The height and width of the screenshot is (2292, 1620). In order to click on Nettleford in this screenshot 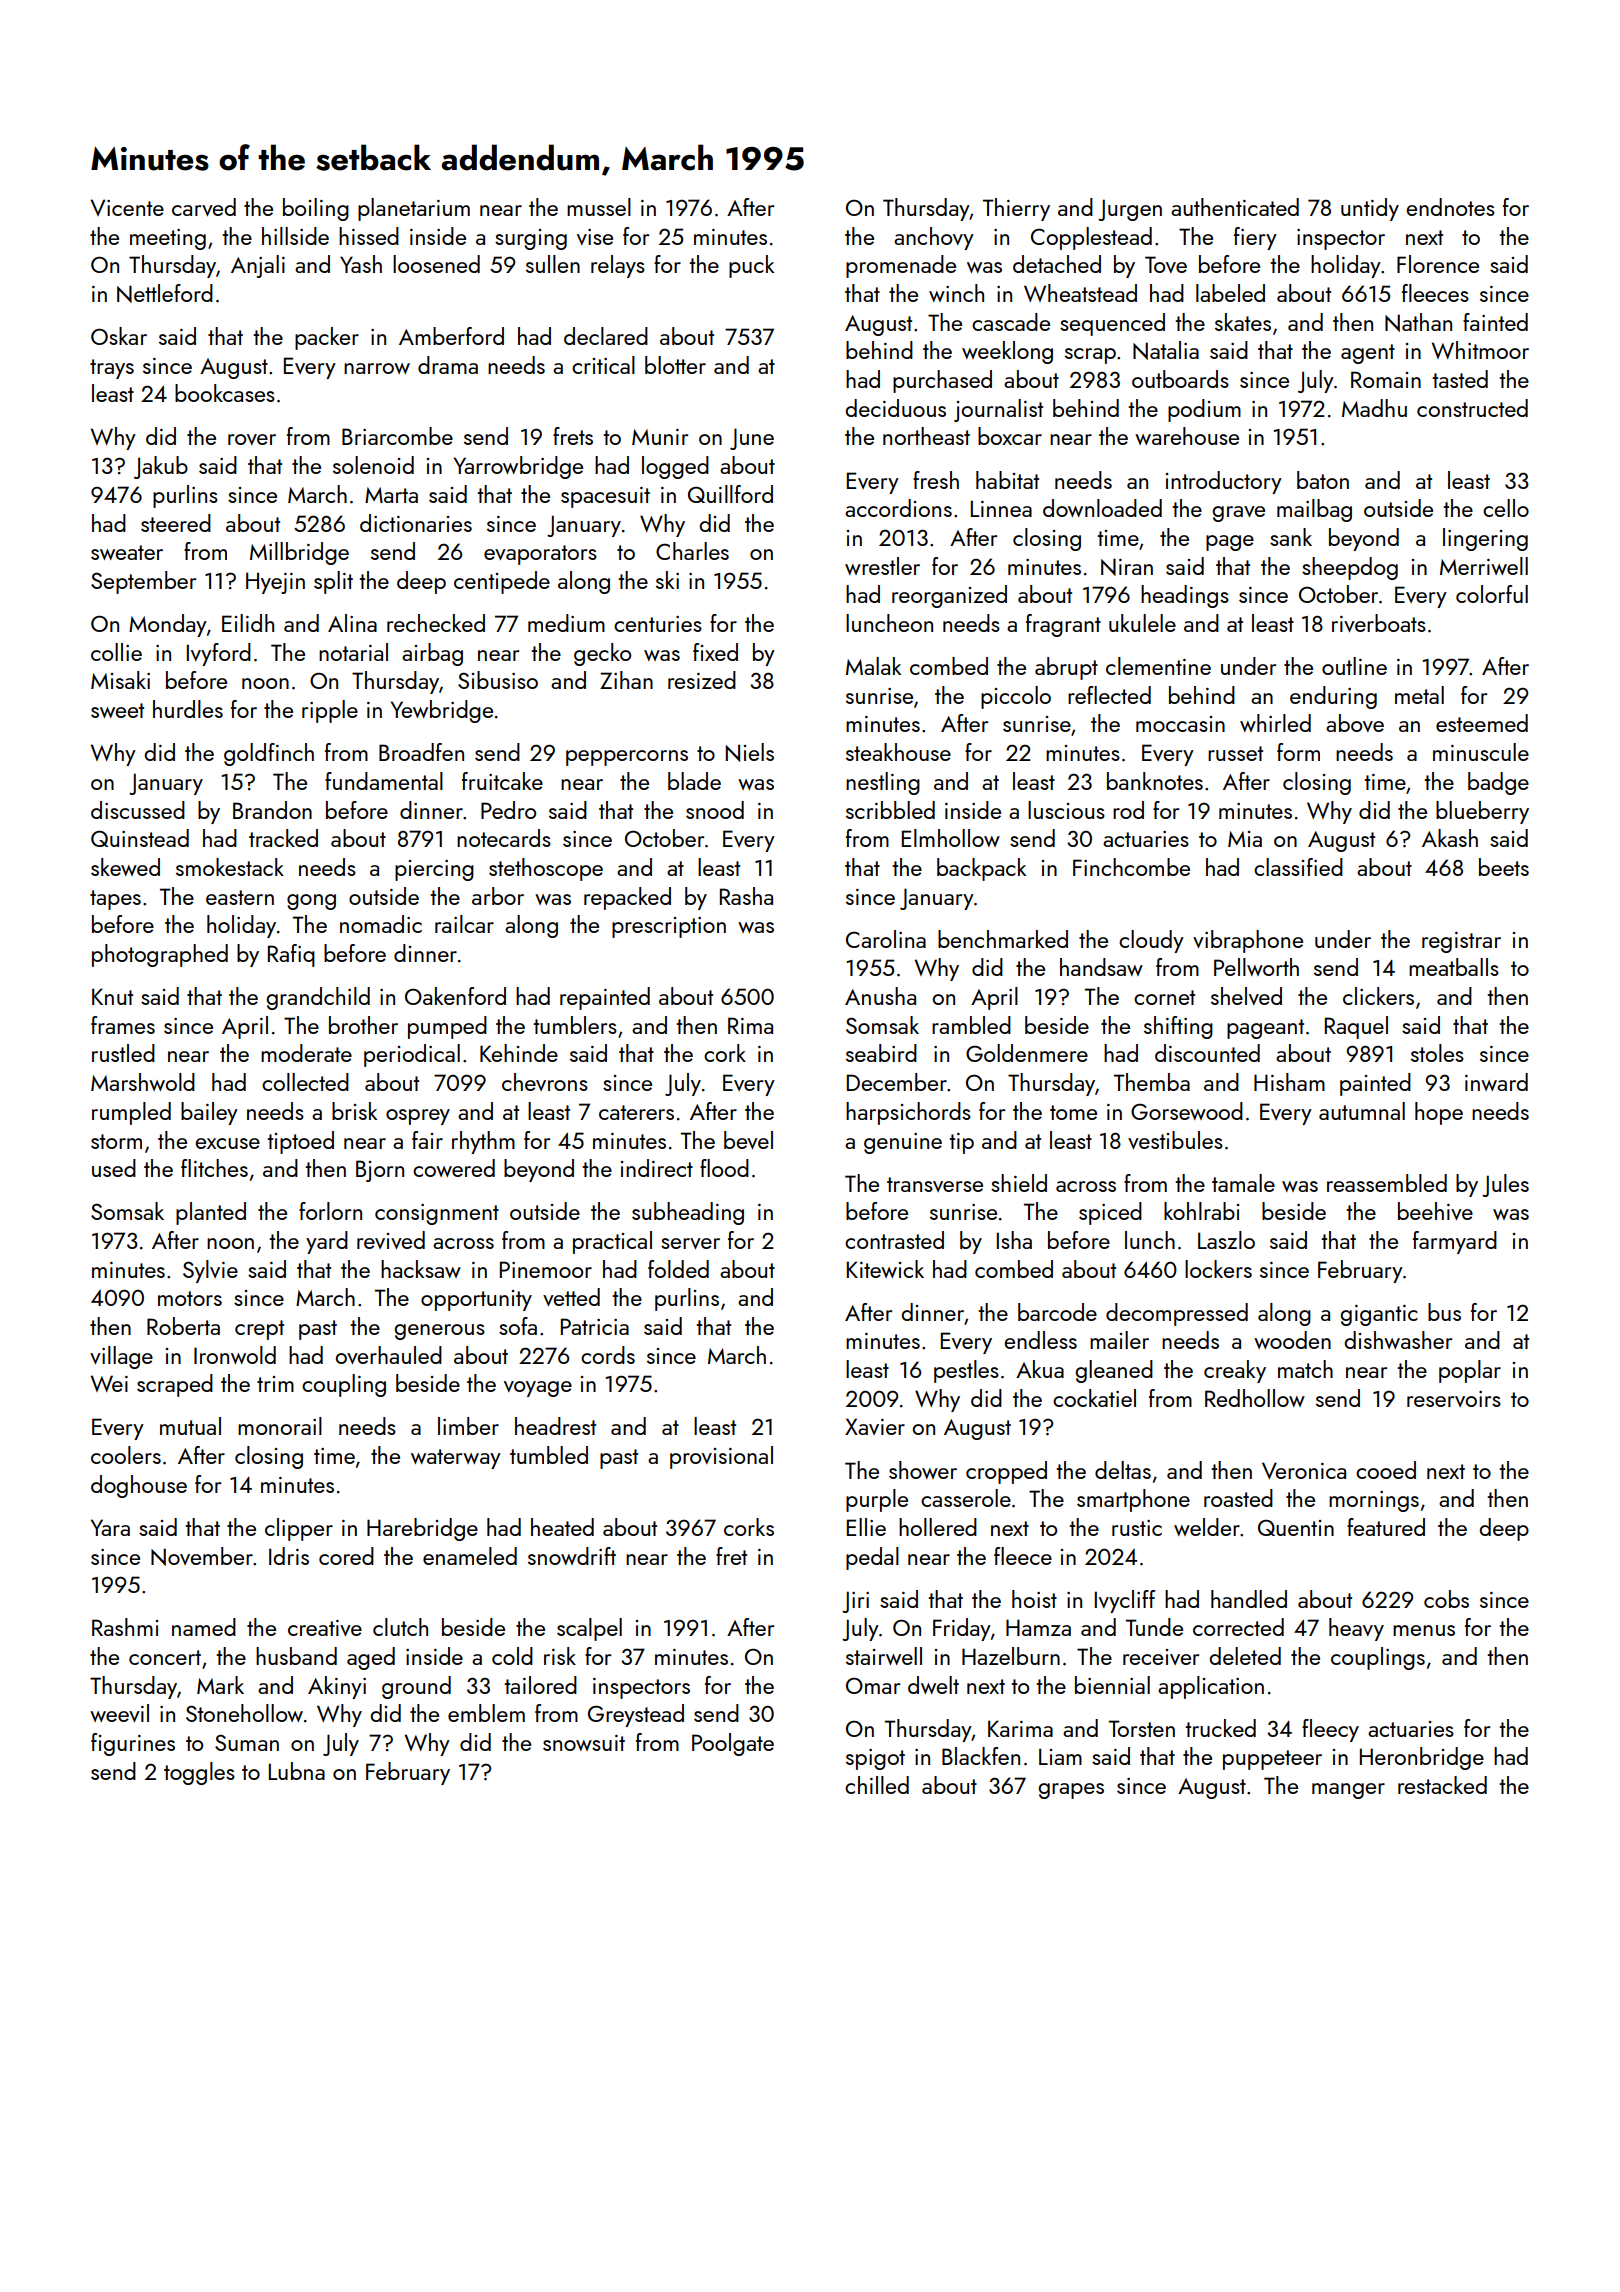, I will do `click(165, 293)`.
